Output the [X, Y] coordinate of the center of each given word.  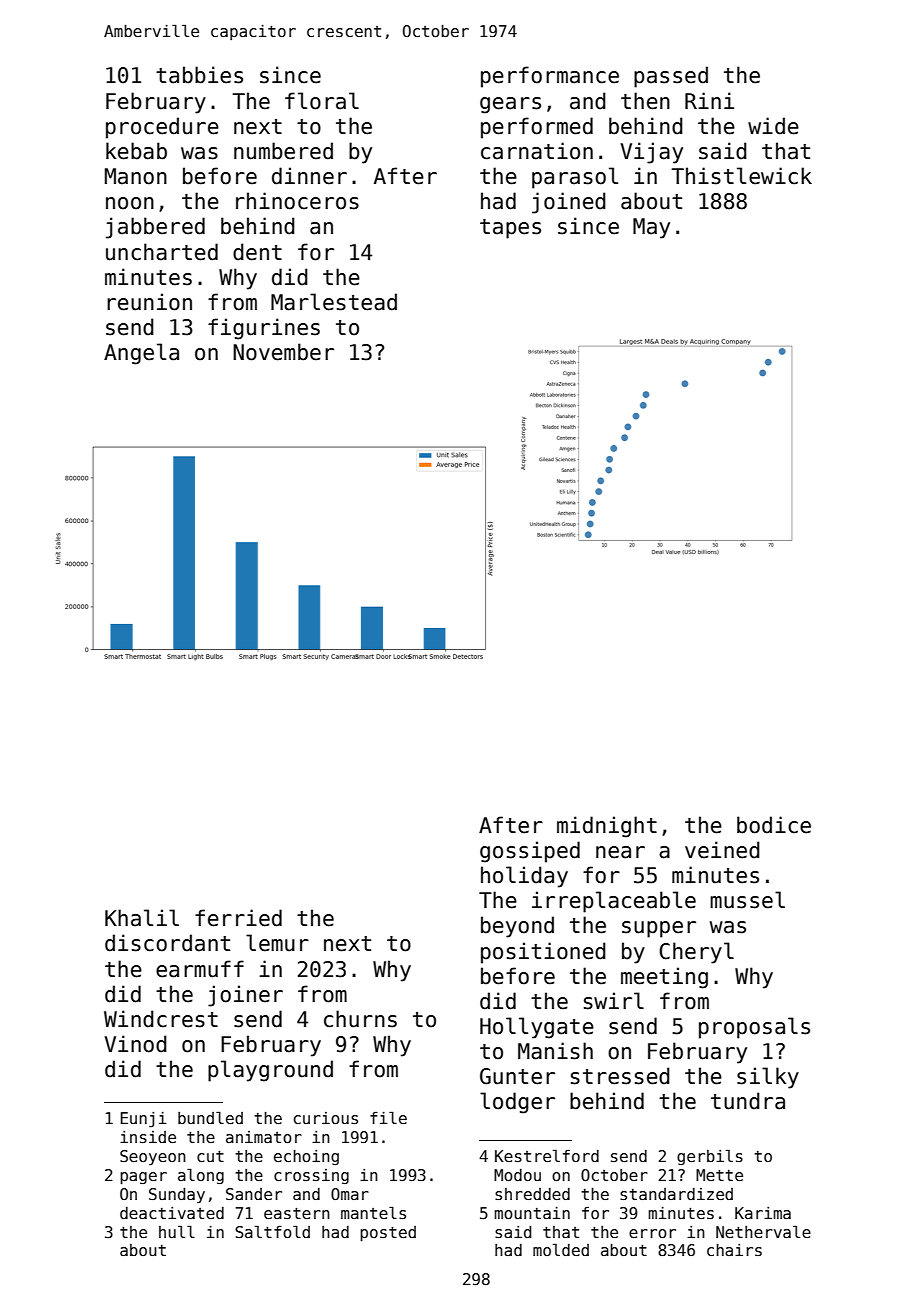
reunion [149, 302]
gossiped [530, 852]
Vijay [652, 153]
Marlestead [334, 302]
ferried [238, 918]
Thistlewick [741, 176]
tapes [510, 229]
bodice [774, 825]
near [620, 852]
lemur [277, 943]
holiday [524, 877]
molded [561, 1249]
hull [177, 1231]
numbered [283, 151]
